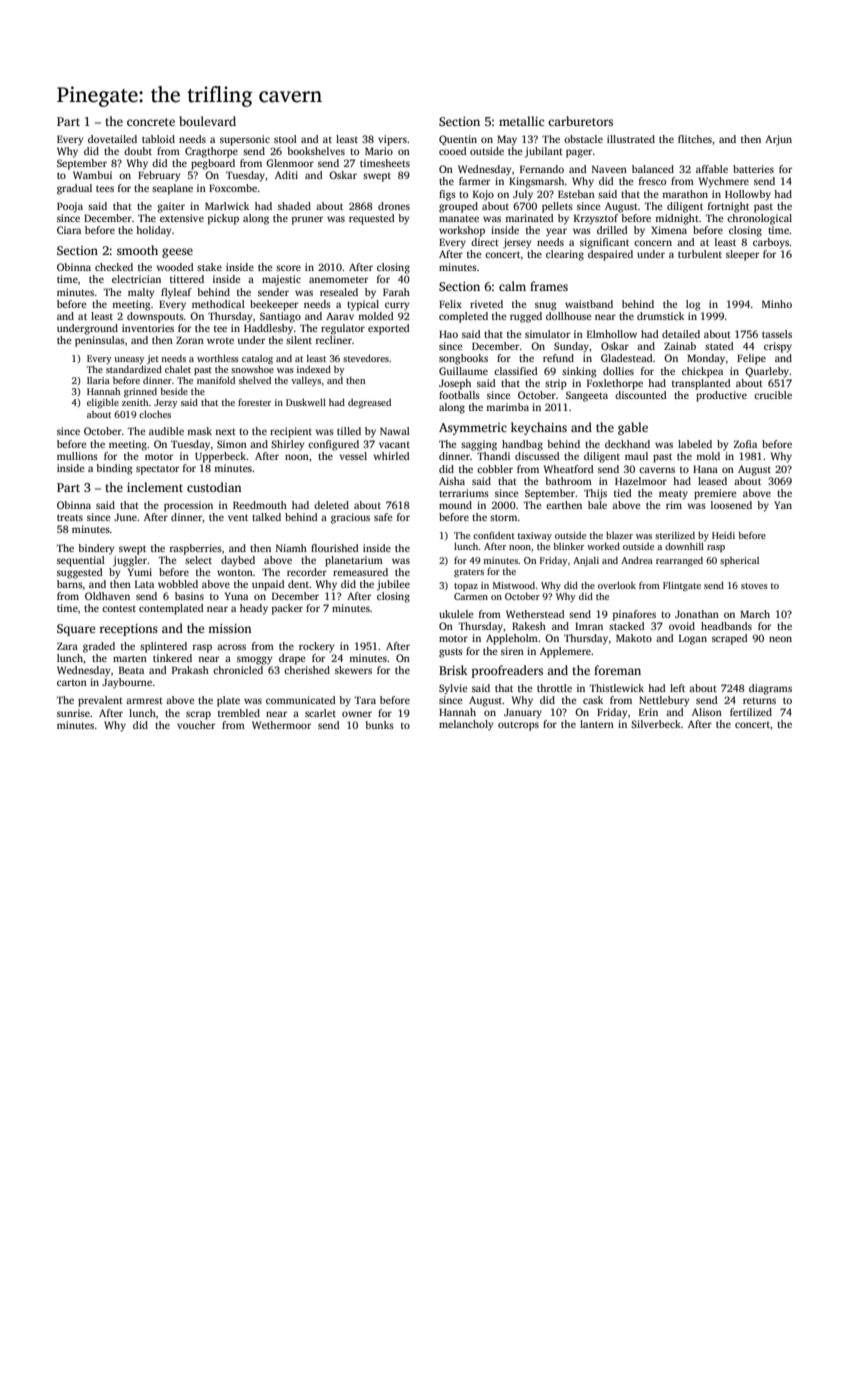 This document has width=849, height=1400. Describe the element at coordinates (69, 230) in the document. I see `Ciara` at that location.
